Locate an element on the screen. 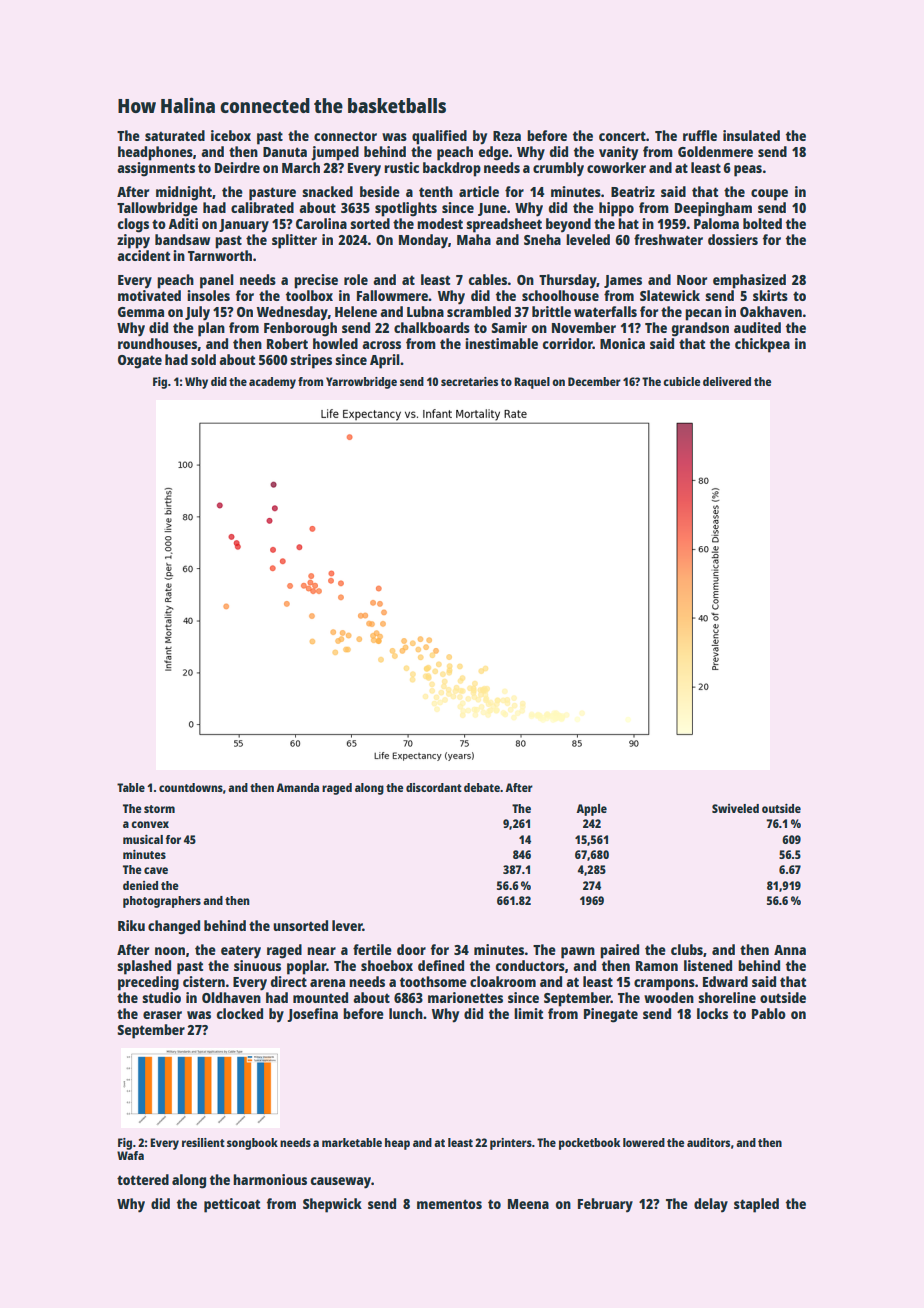 The height and width of the screenshot is (1308, 924). petticoat is located at coordinates (232, 1205).
